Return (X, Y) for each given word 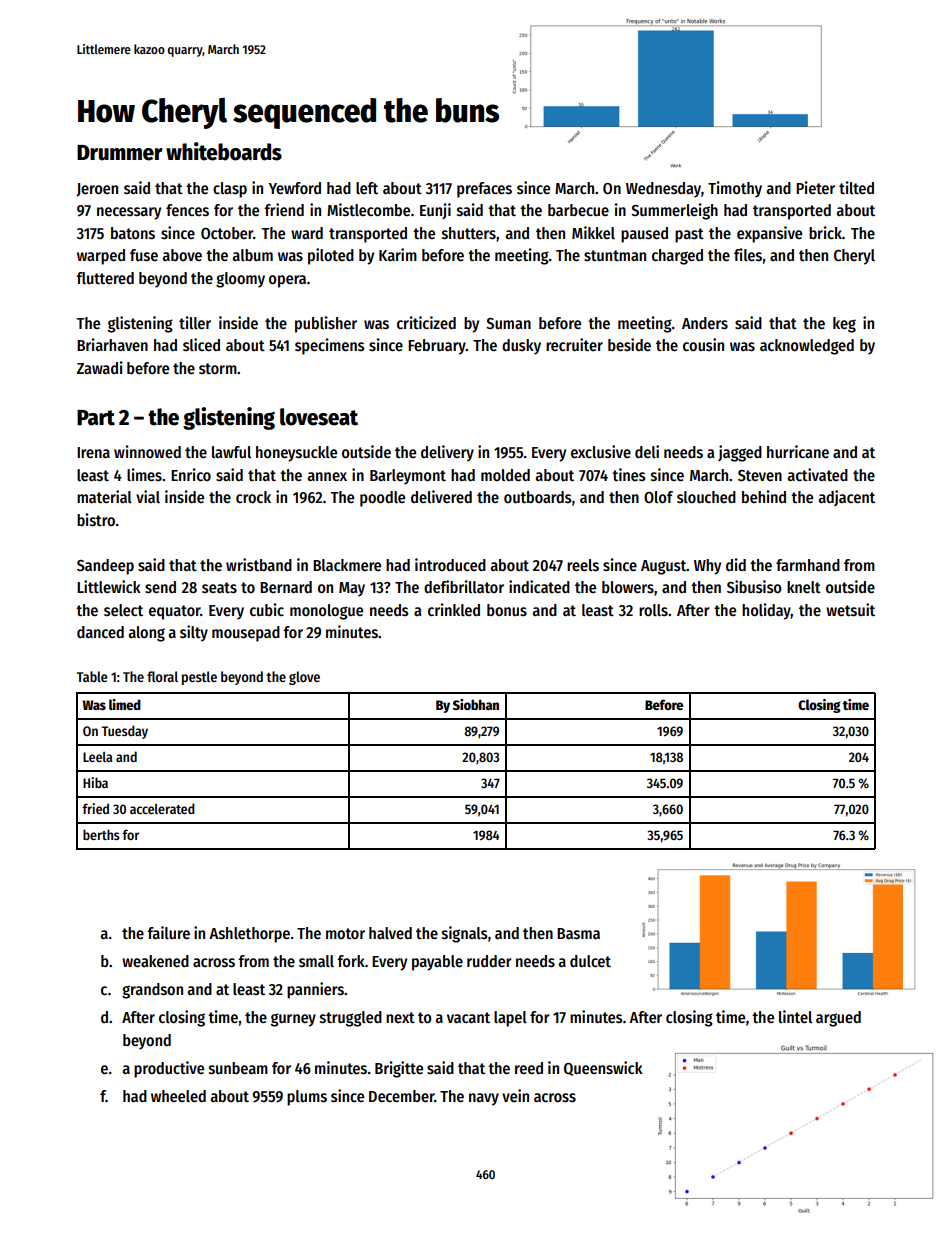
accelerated (162, 808)
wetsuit (850, 610)
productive (169, 1069)
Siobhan (476, 704)
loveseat (319, 417)
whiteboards (224, 151)
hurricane (798, 451)
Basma (578, 934)
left (367, 188)
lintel (795, 1016)
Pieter (815, 187)
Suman (508, 323)
